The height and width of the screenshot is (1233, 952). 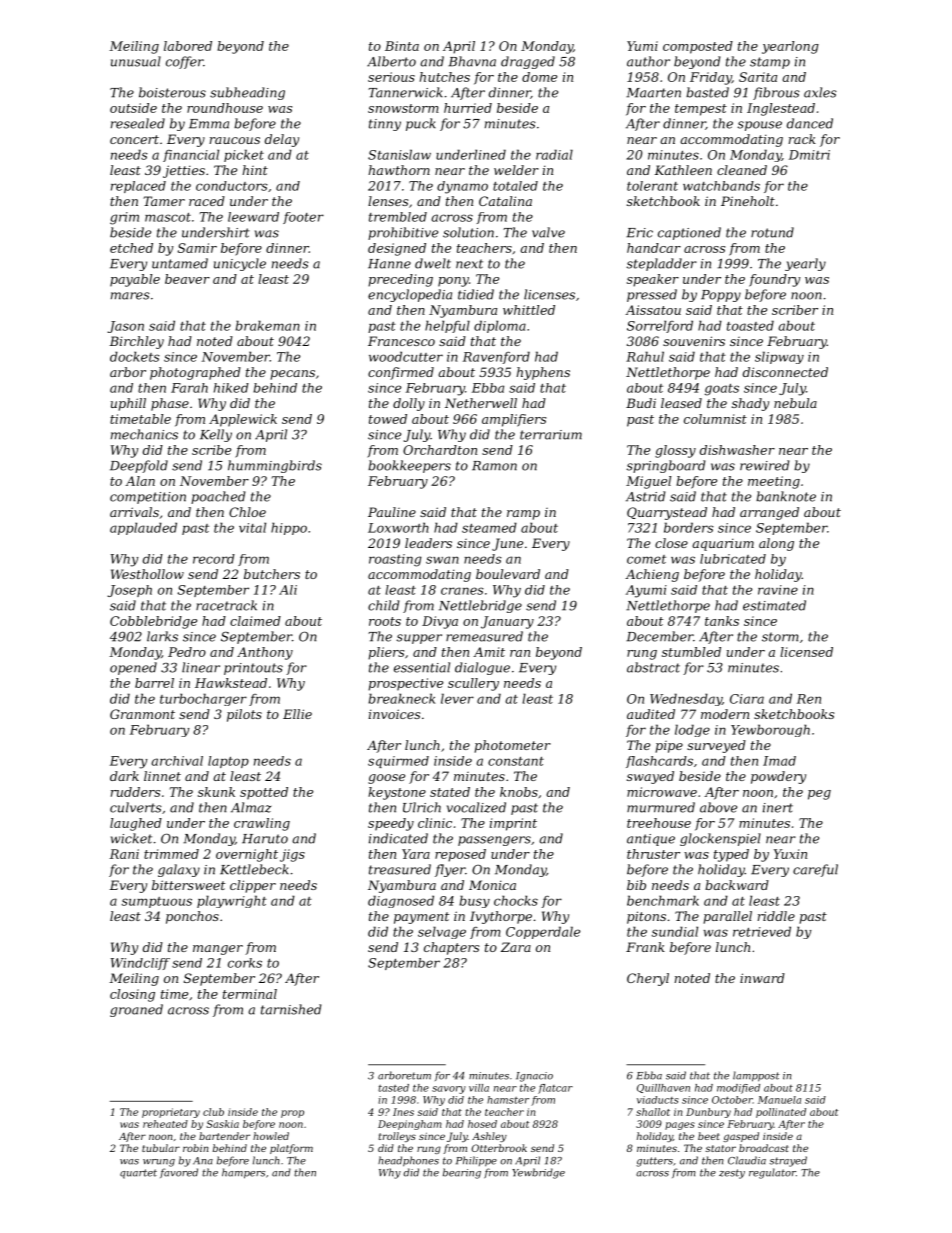 What do you see at coordinates (188, 46) in the screenshot?
I see `labored` at bounding box center [188, 46].
